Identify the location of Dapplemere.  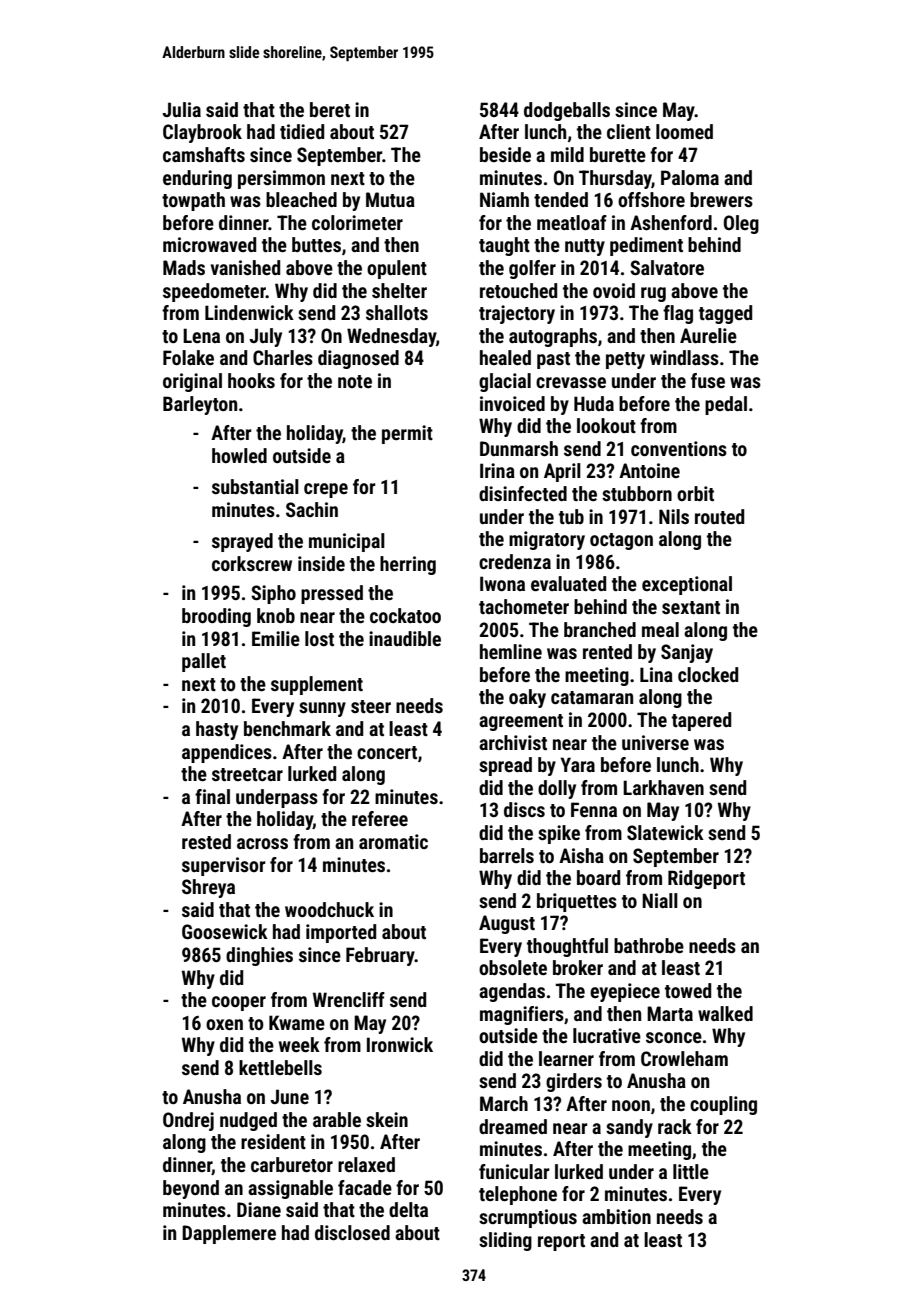
(229, 1234).
